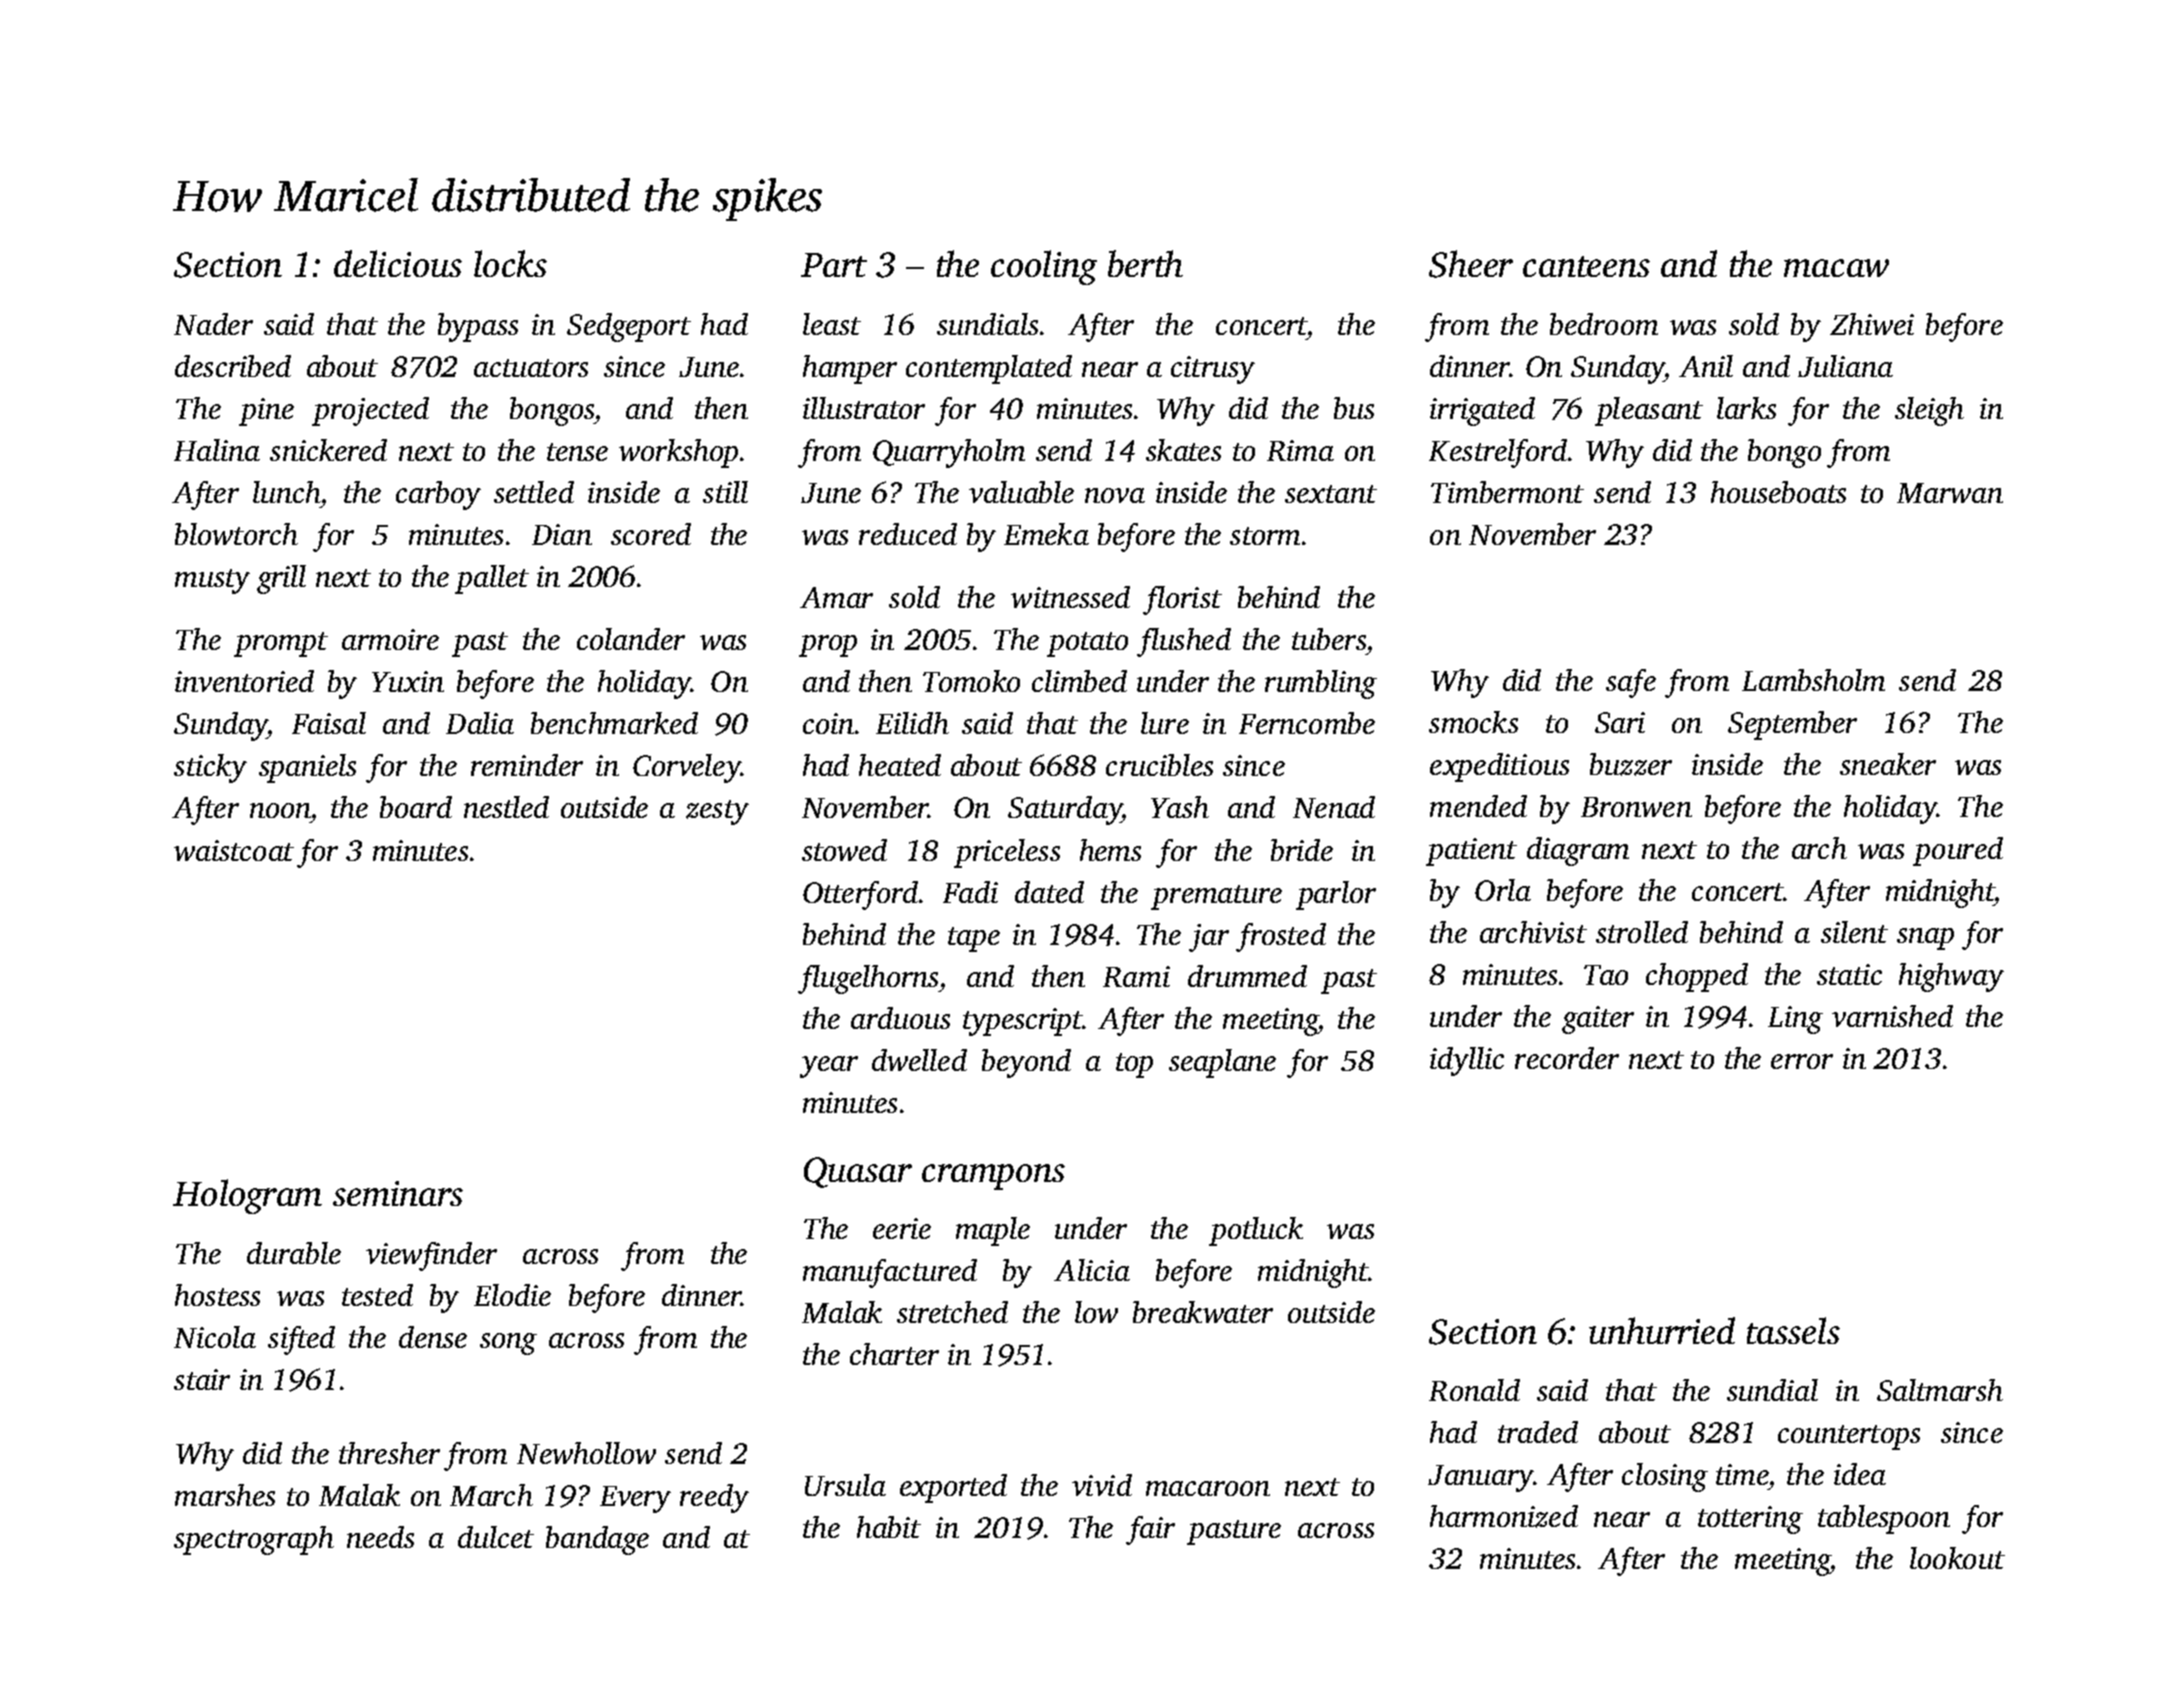  What do you see at coordinates (834, 265) in the screenshot?
I see `Part` at bounding box center [834, 265].
